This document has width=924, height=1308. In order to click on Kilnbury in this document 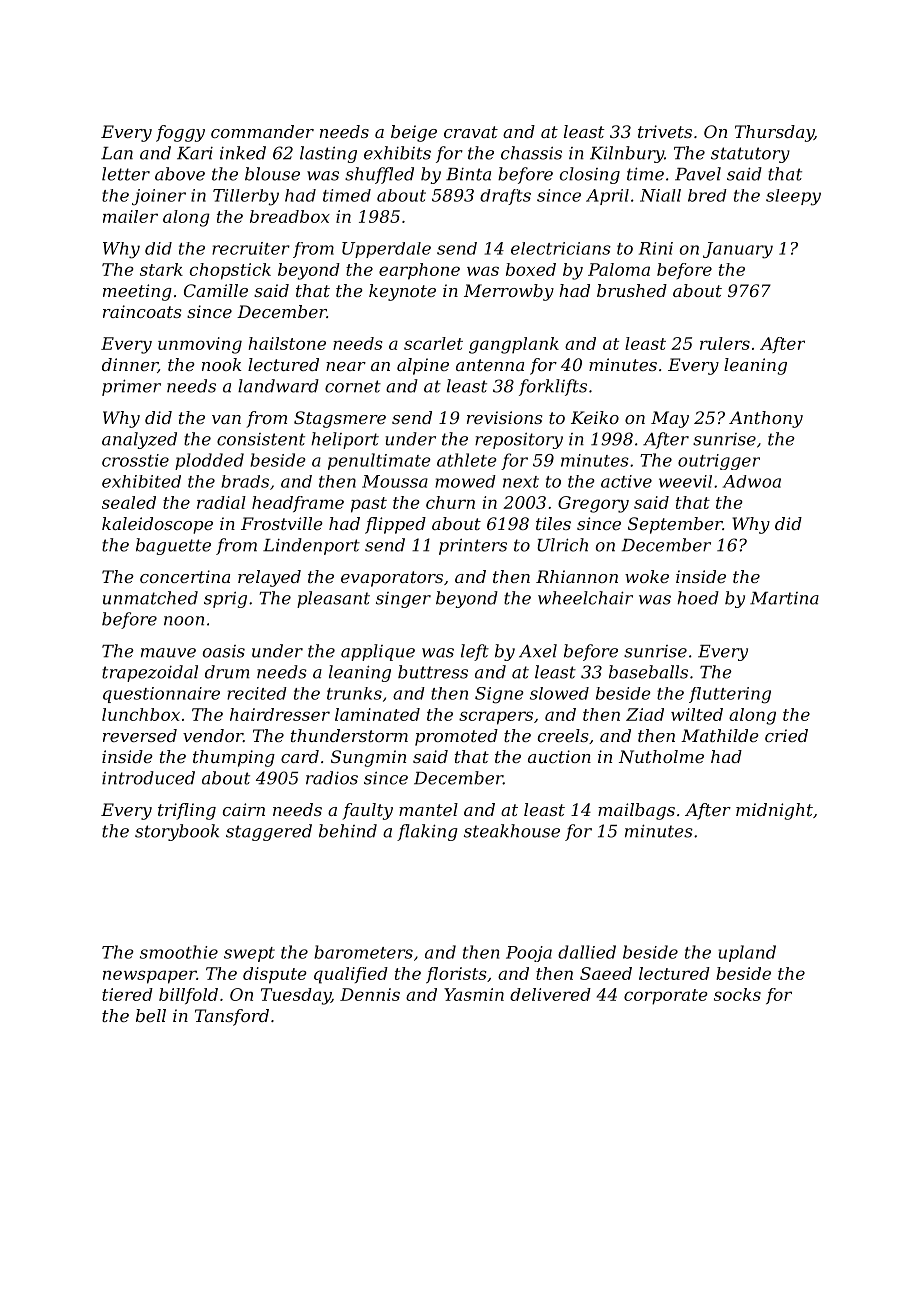, I will do `click(627, 154)`.
